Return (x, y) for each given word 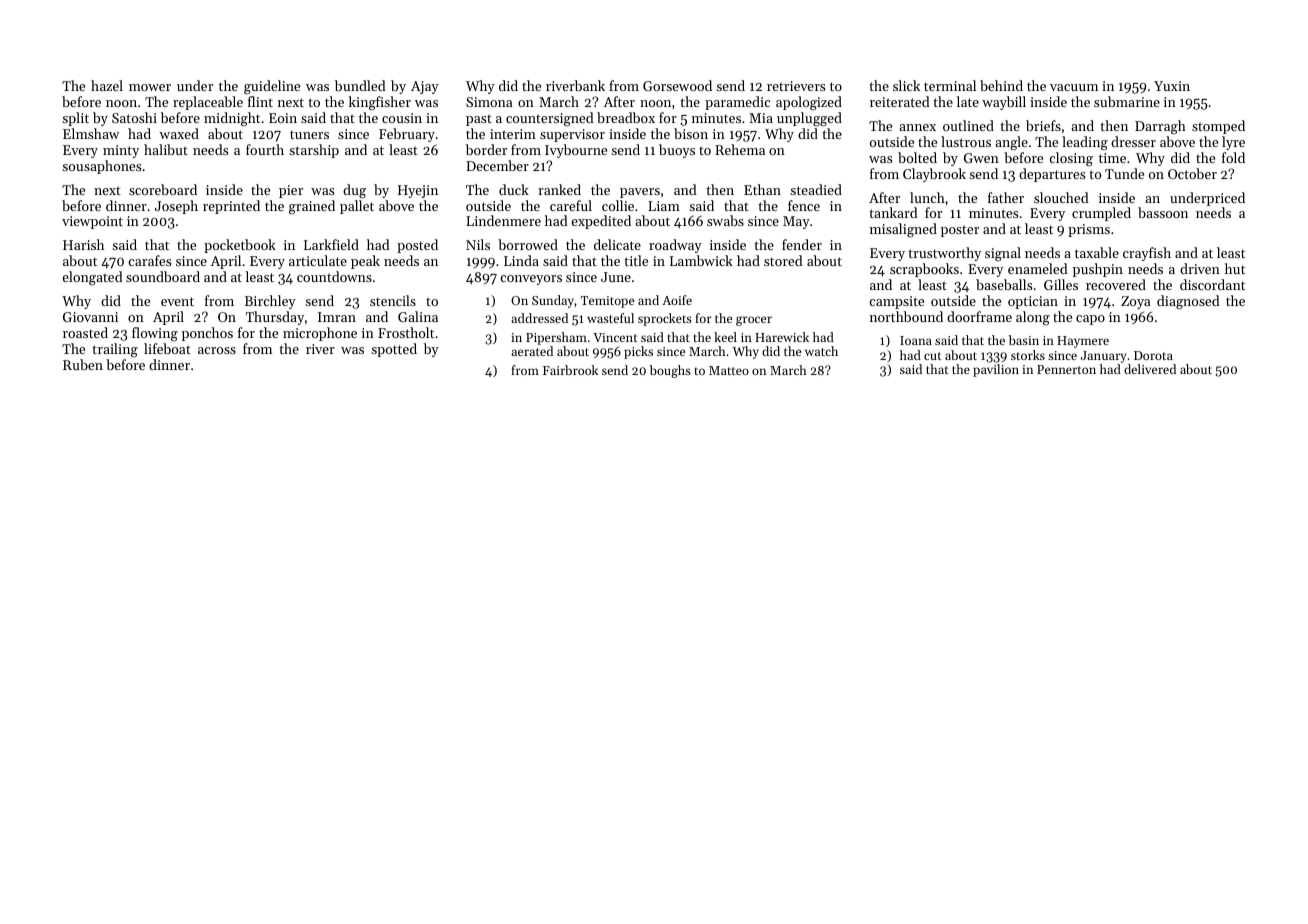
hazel (107, 85)
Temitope (607, 302)
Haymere (1083, 342)
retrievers (796, 86)
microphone (320, 334)
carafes (149, 260)
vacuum (1074, 87)
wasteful (610, 318)
